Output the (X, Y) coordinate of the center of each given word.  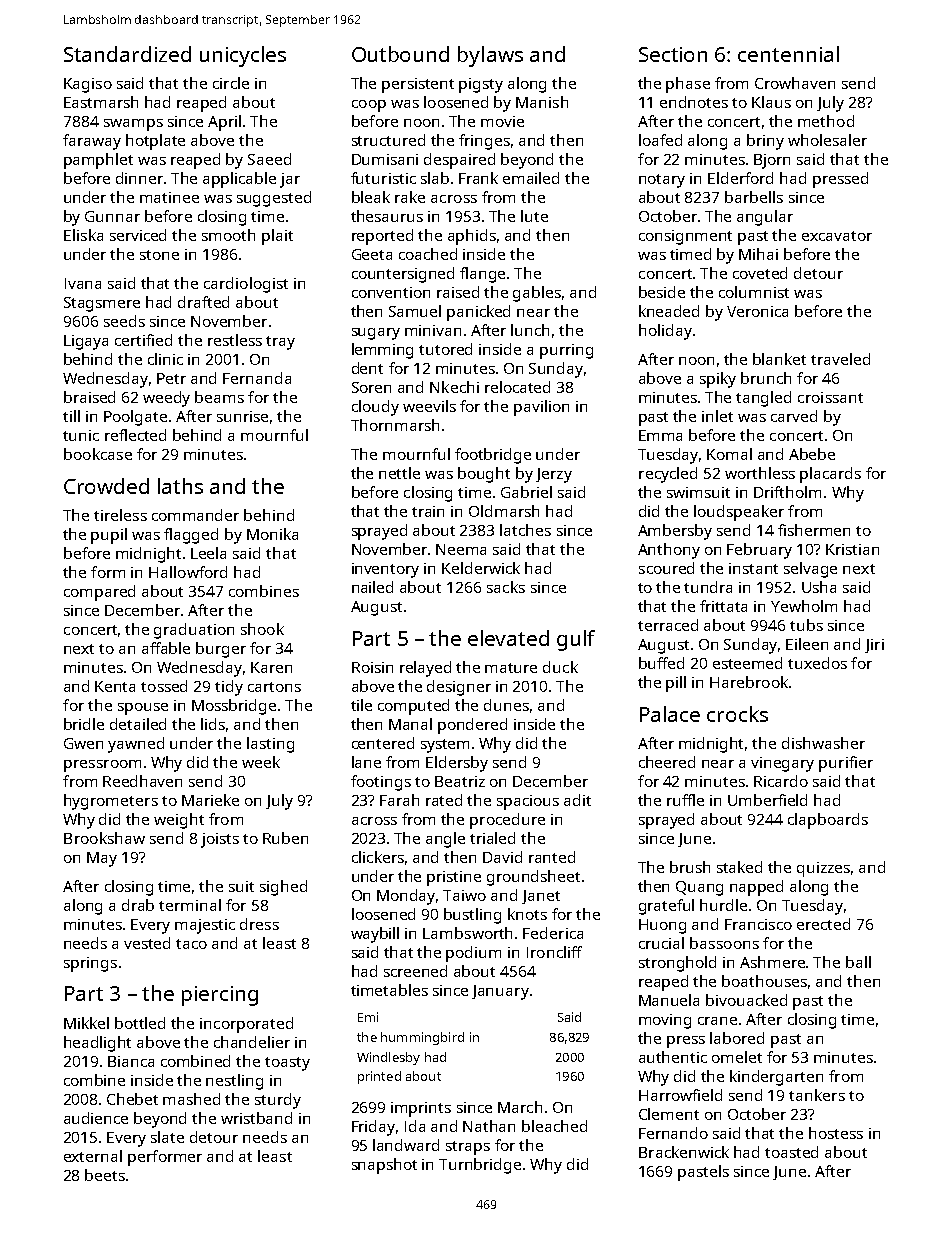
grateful (666, 907)
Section (673, 54)
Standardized (127, 54)
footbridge (493, 456)
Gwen (83, 743)
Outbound (400, 54)
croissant (830, 397)
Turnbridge (480, 1166)
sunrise (242, 416)
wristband (256, 1118)
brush (690, 867)
